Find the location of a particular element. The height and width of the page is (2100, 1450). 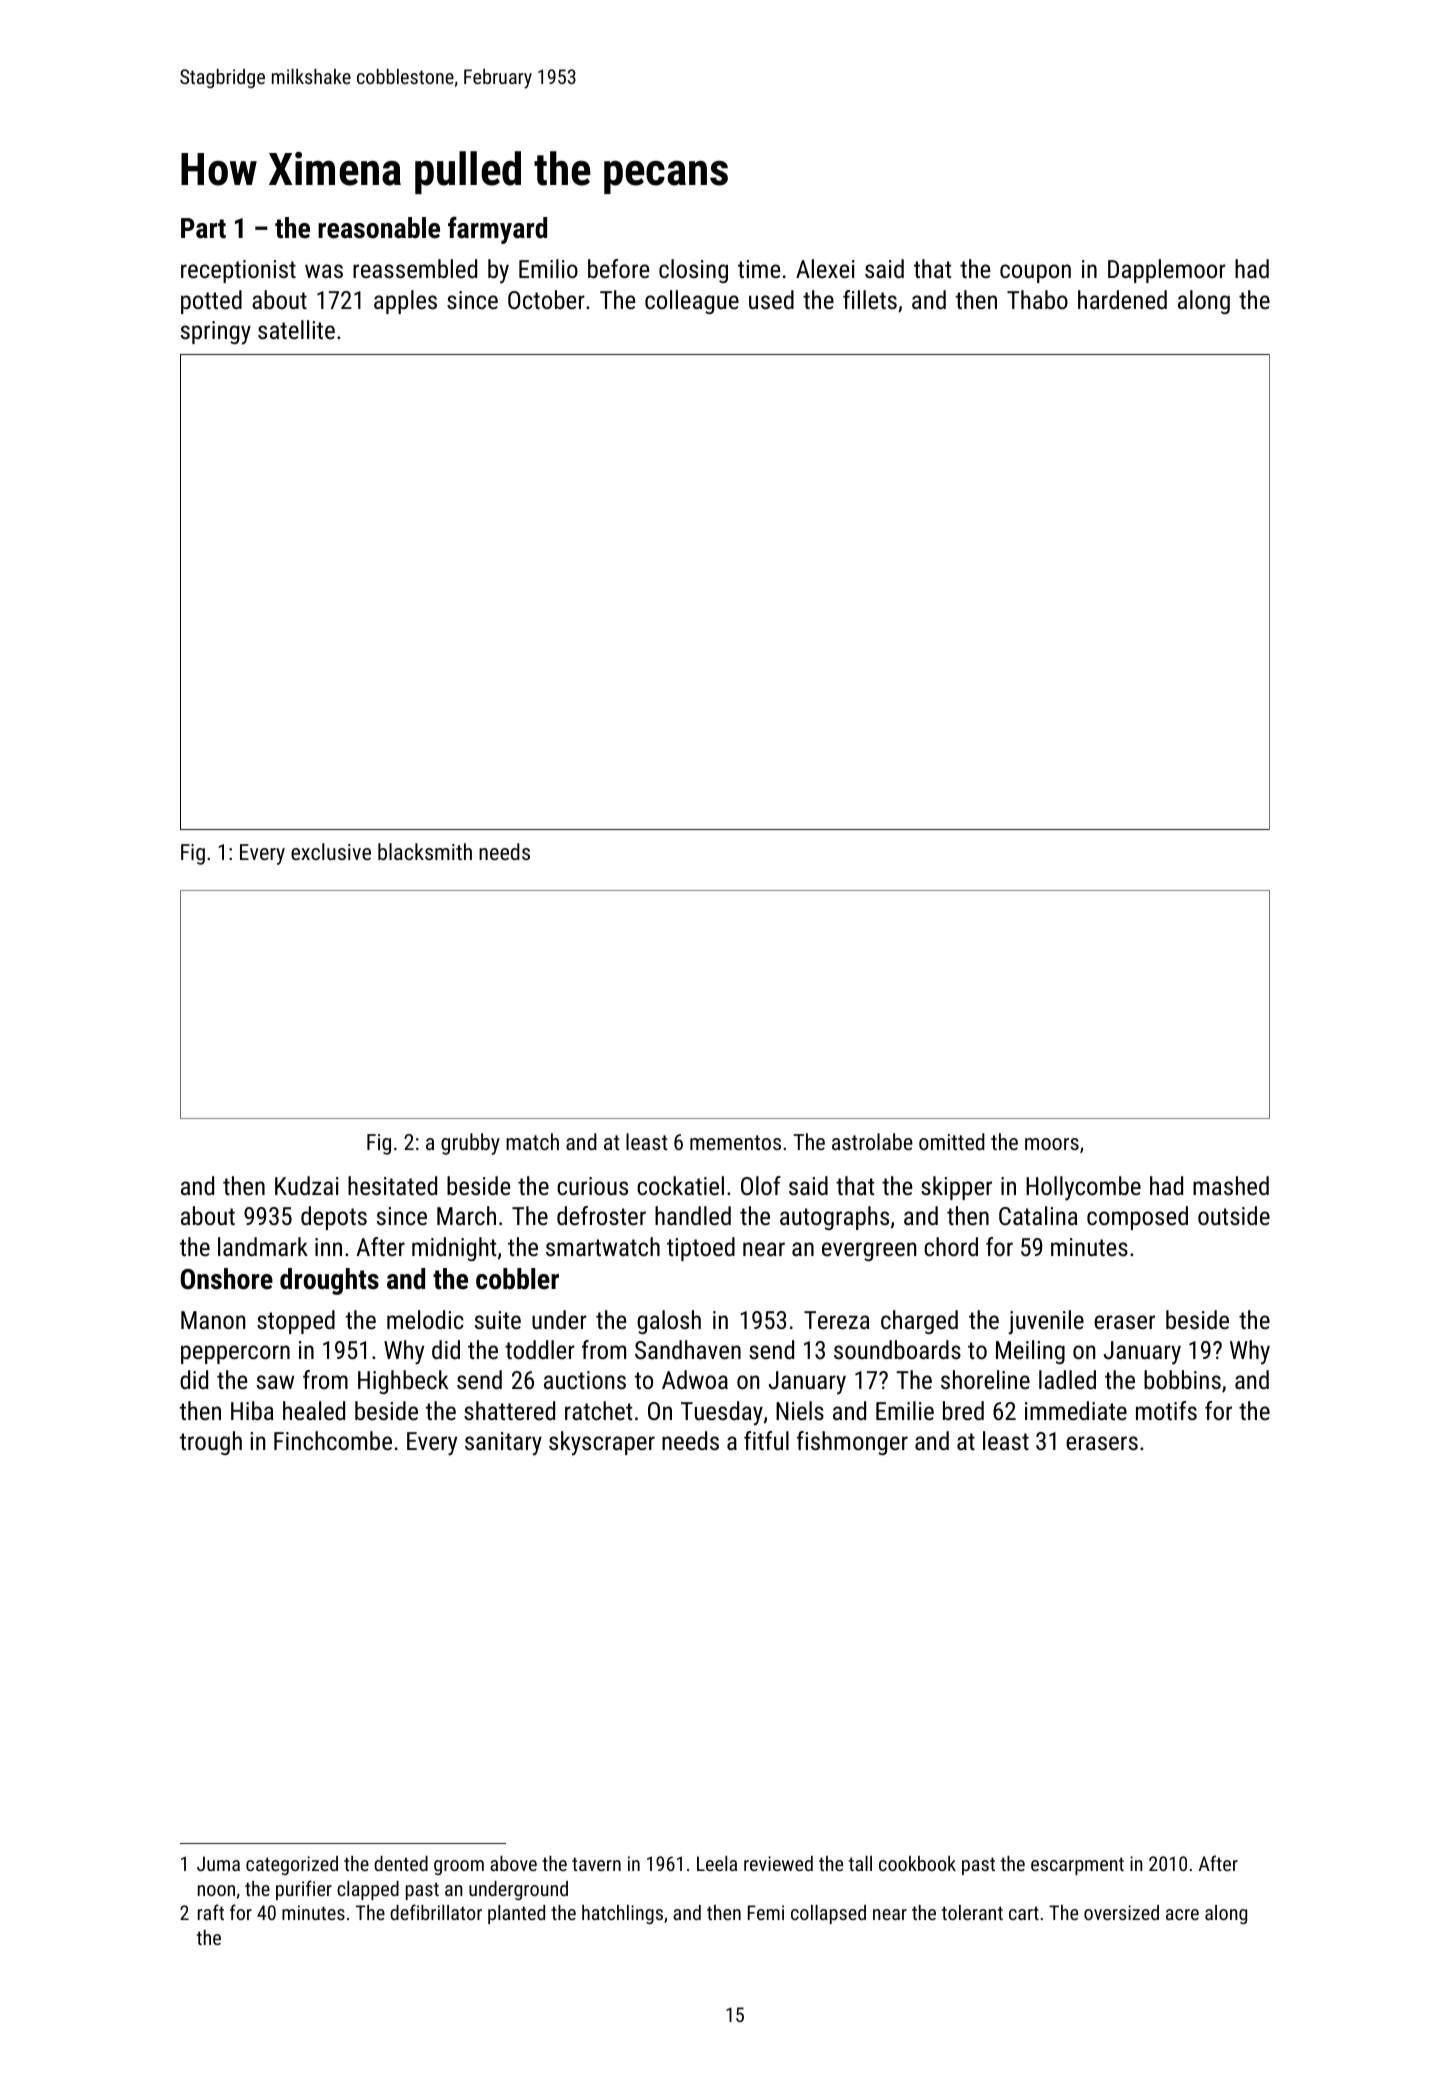

coupon is located at coordinates (1035, 273).
